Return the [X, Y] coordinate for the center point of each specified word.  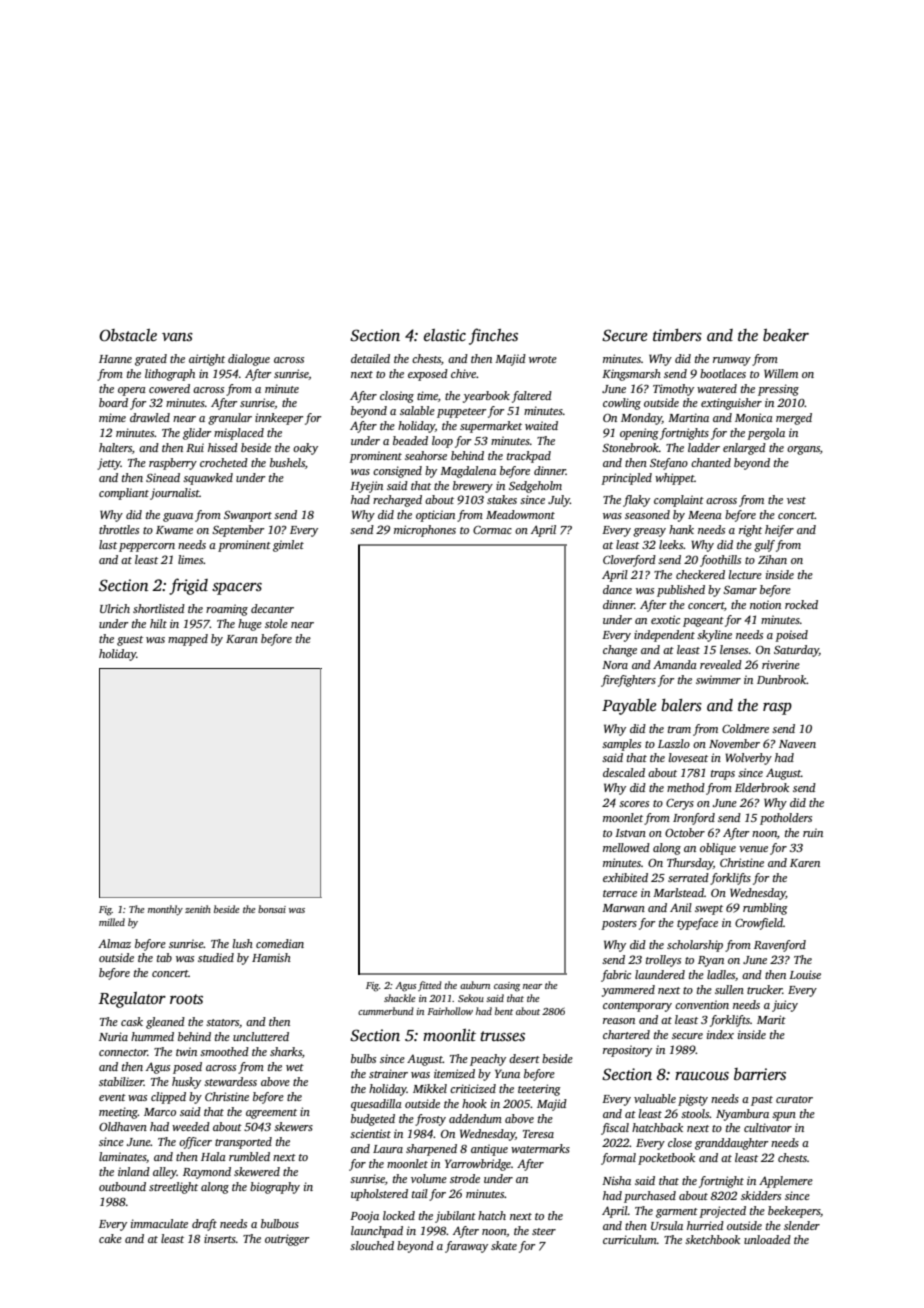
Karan [242, 639]
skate [504, 1245]
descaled [624, 772]
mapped [188, 640]
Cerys [680, 804]
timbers [677, 335]
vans [177, 337]
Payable [629, 707]
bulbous [280, 1223]
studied [216, 957]
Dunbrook [781, 679]
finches [493, 336]
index [720, 1034]
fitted [430, 986]
